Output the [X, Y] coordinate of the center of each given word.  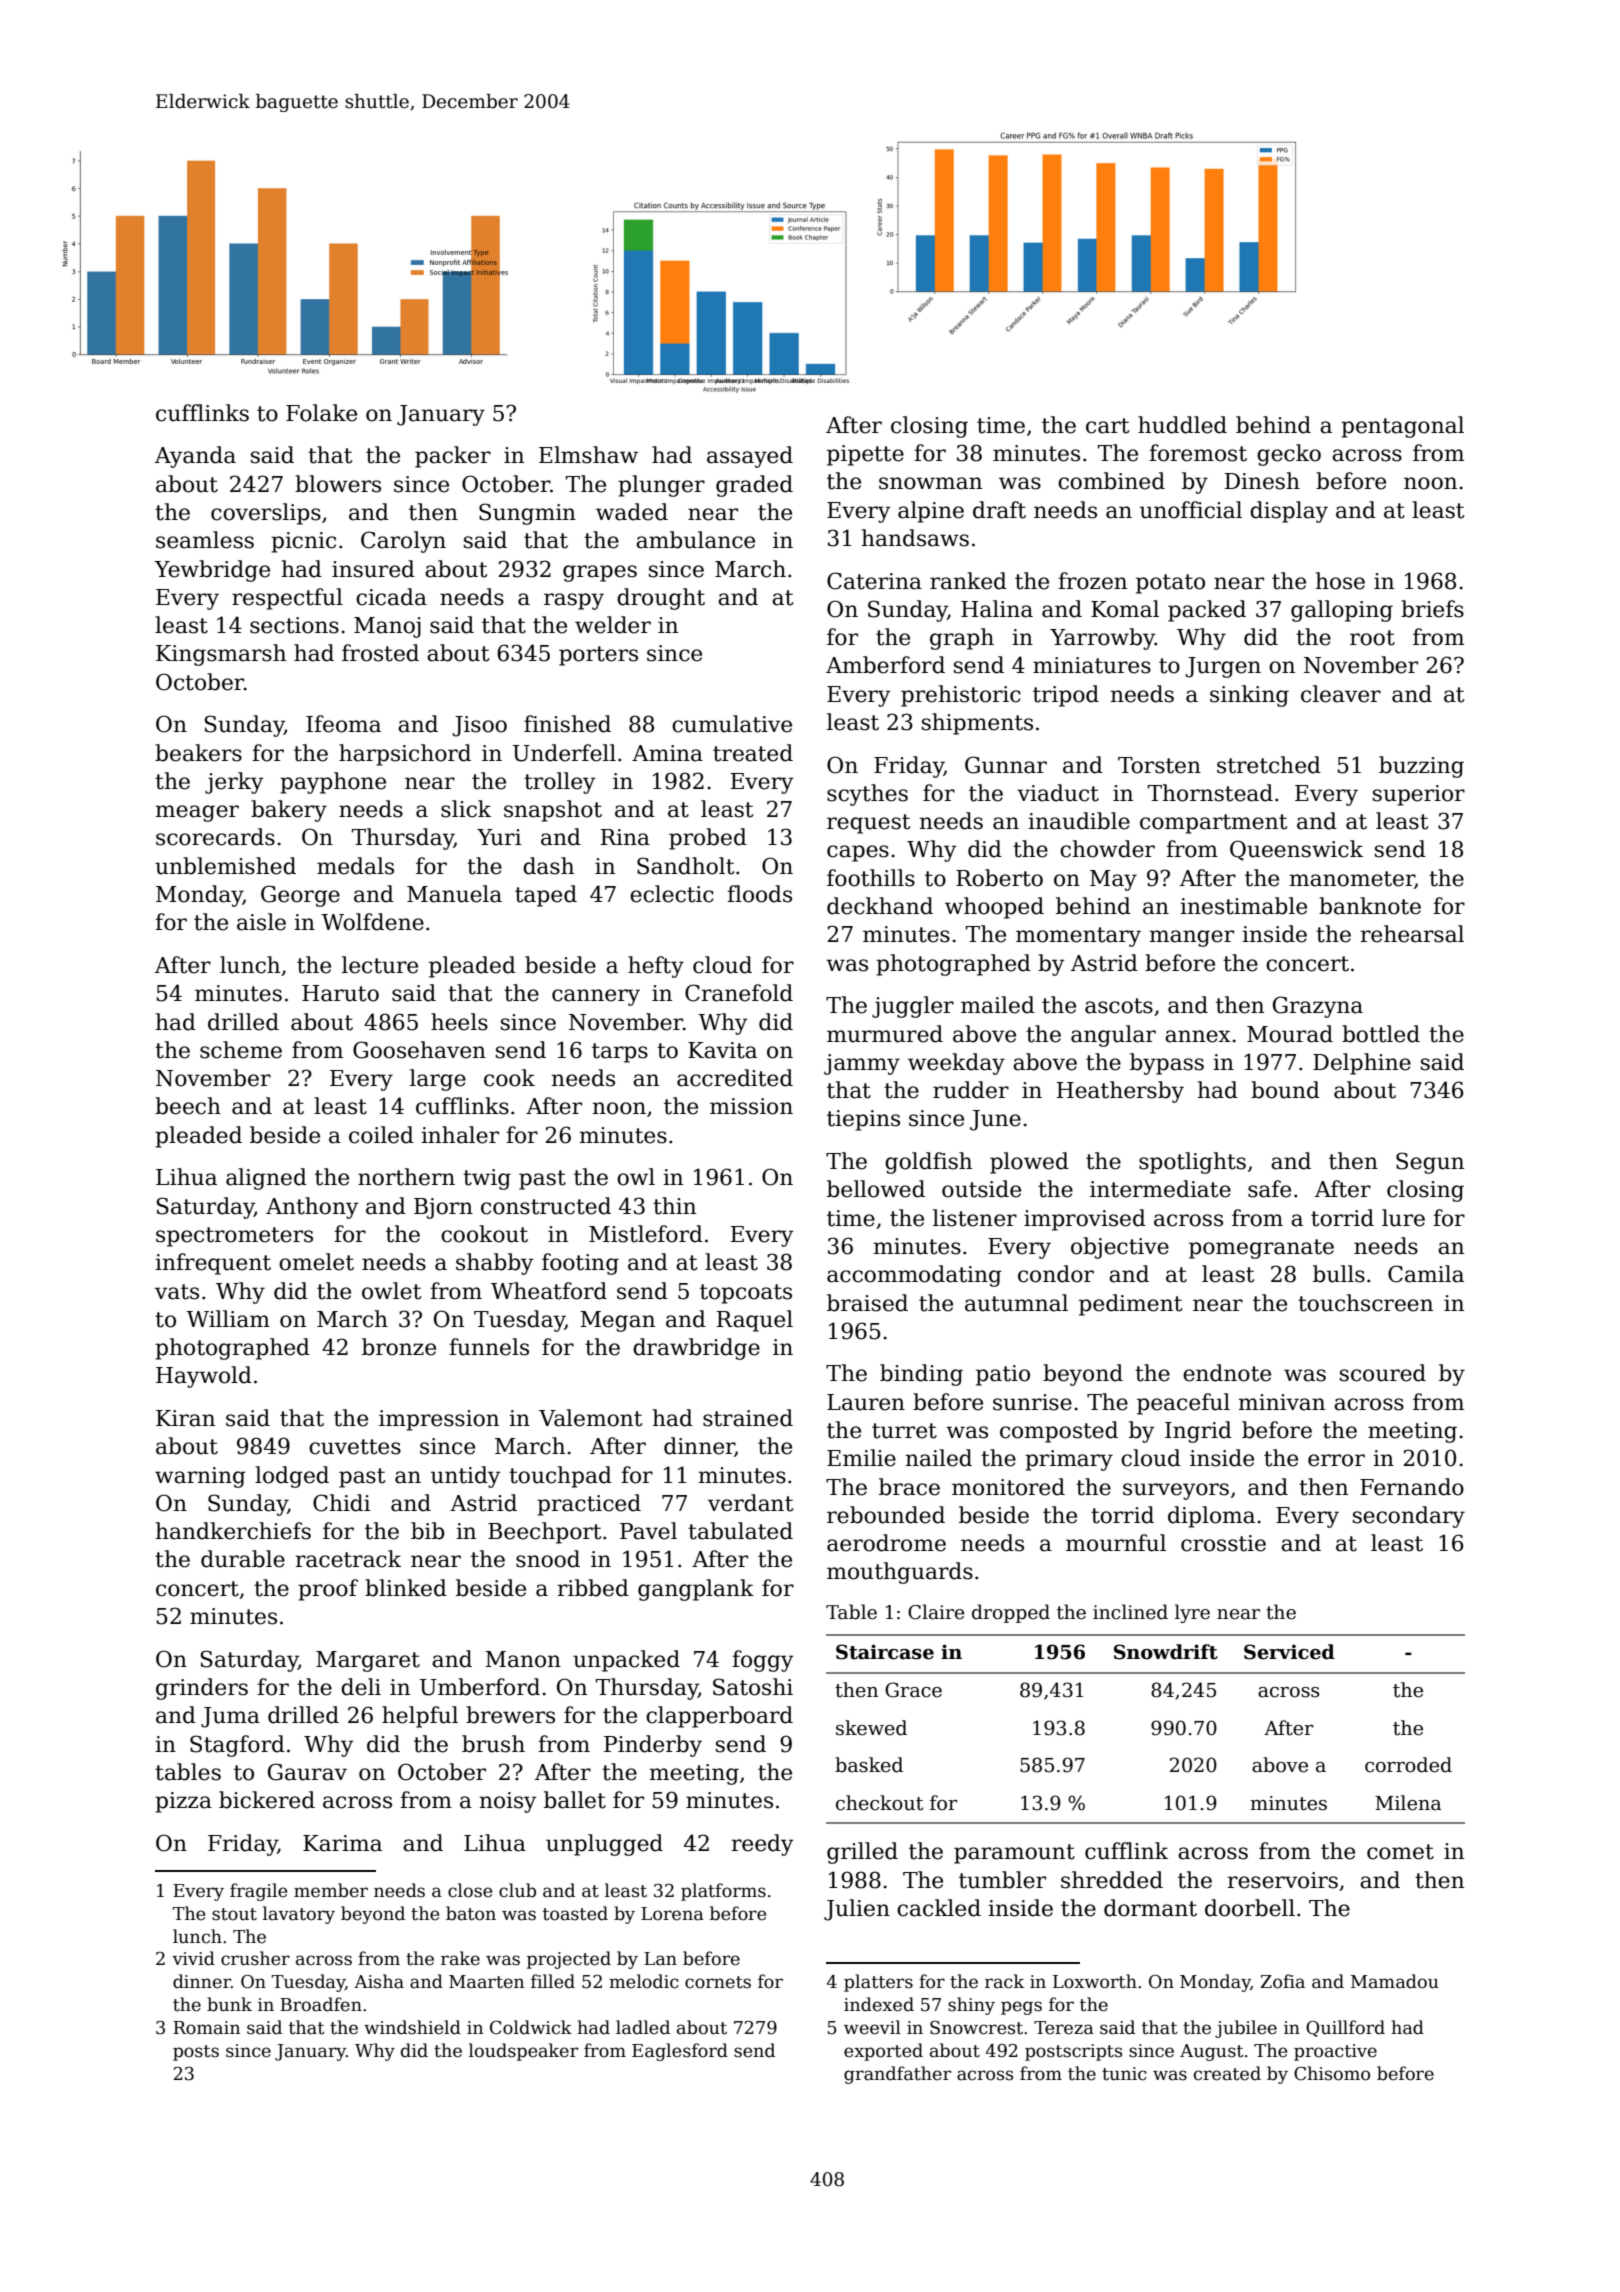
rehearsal [1412, 934]
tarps [620, 1053]
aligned [266, 1179]
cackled [939, 1908]
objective [1120, 1248]
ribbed [593, 1588]
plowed [1029, 1163]
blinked [406, 1588]
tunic [1124, 2074]
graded [754, 486]
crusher [255, 1958]
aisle [261, 922]
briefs [1432, 609]
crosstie [1223, 1543]
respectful [287, 599]
